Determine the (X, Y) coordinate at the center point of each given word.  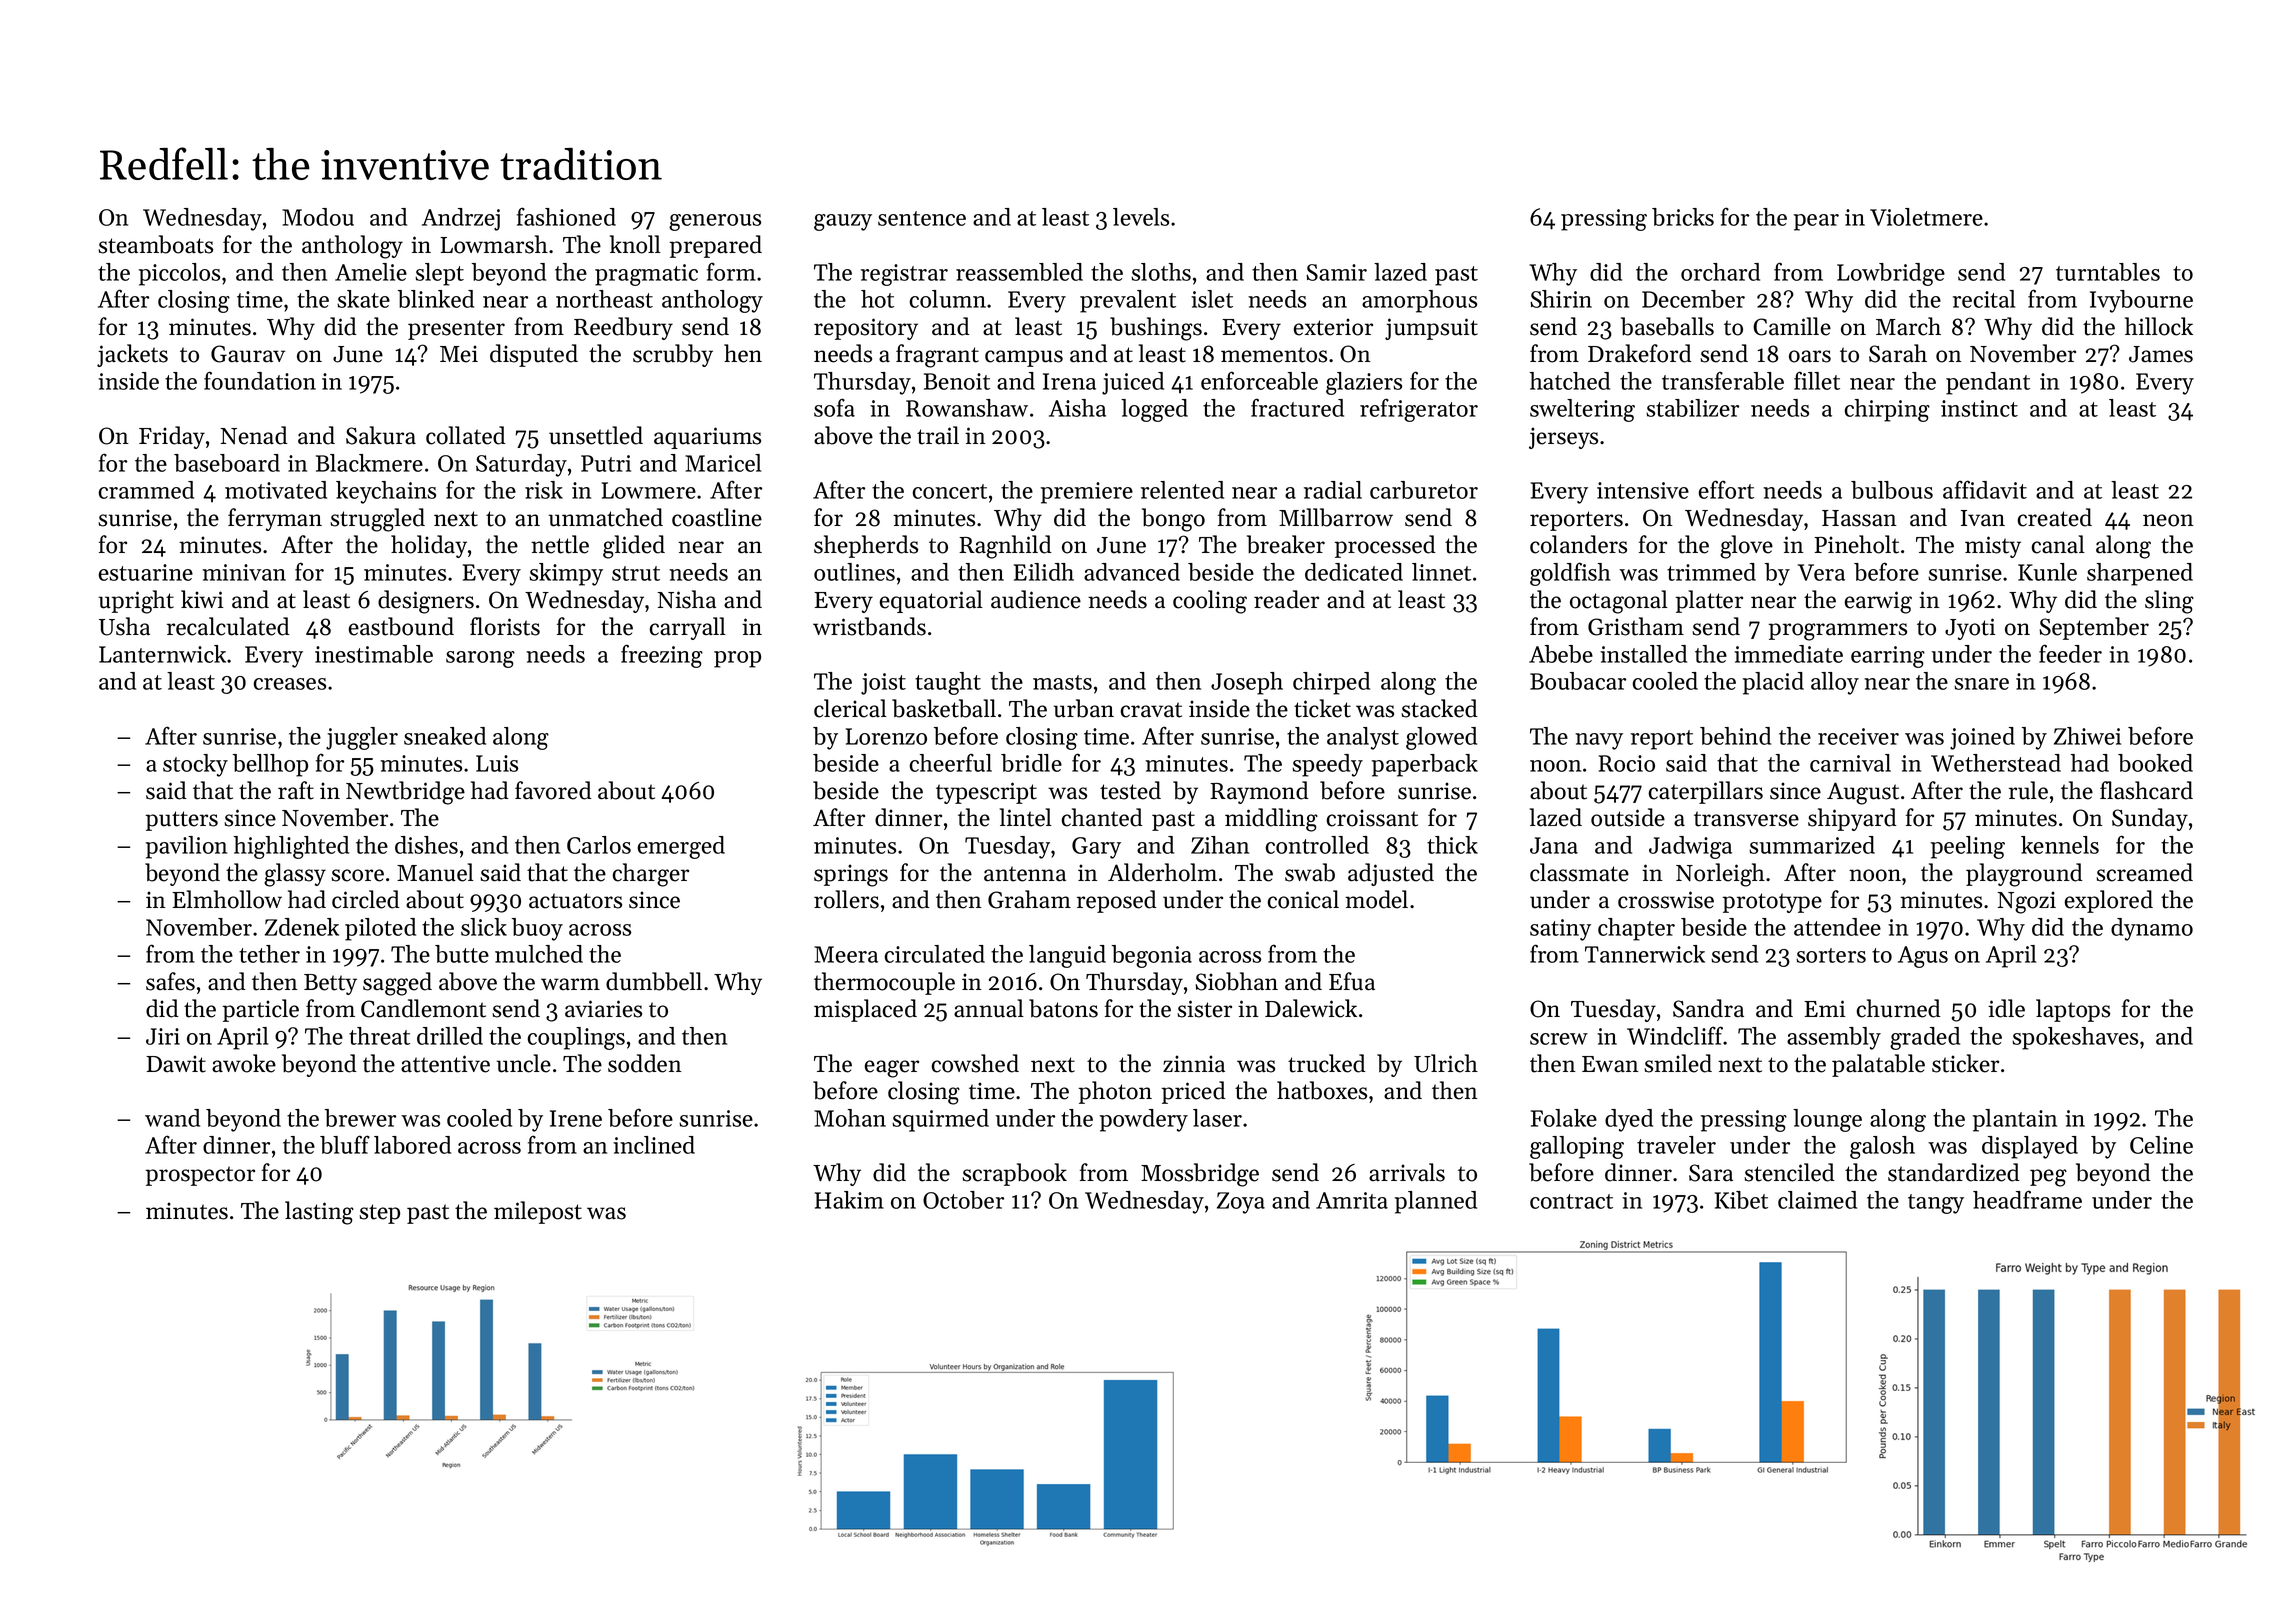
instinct (1979, 408)
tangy (1936, 1204)
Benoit (957, 381)
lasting (319, 1213)
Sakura (381, 435)
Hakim (849, 1200)
